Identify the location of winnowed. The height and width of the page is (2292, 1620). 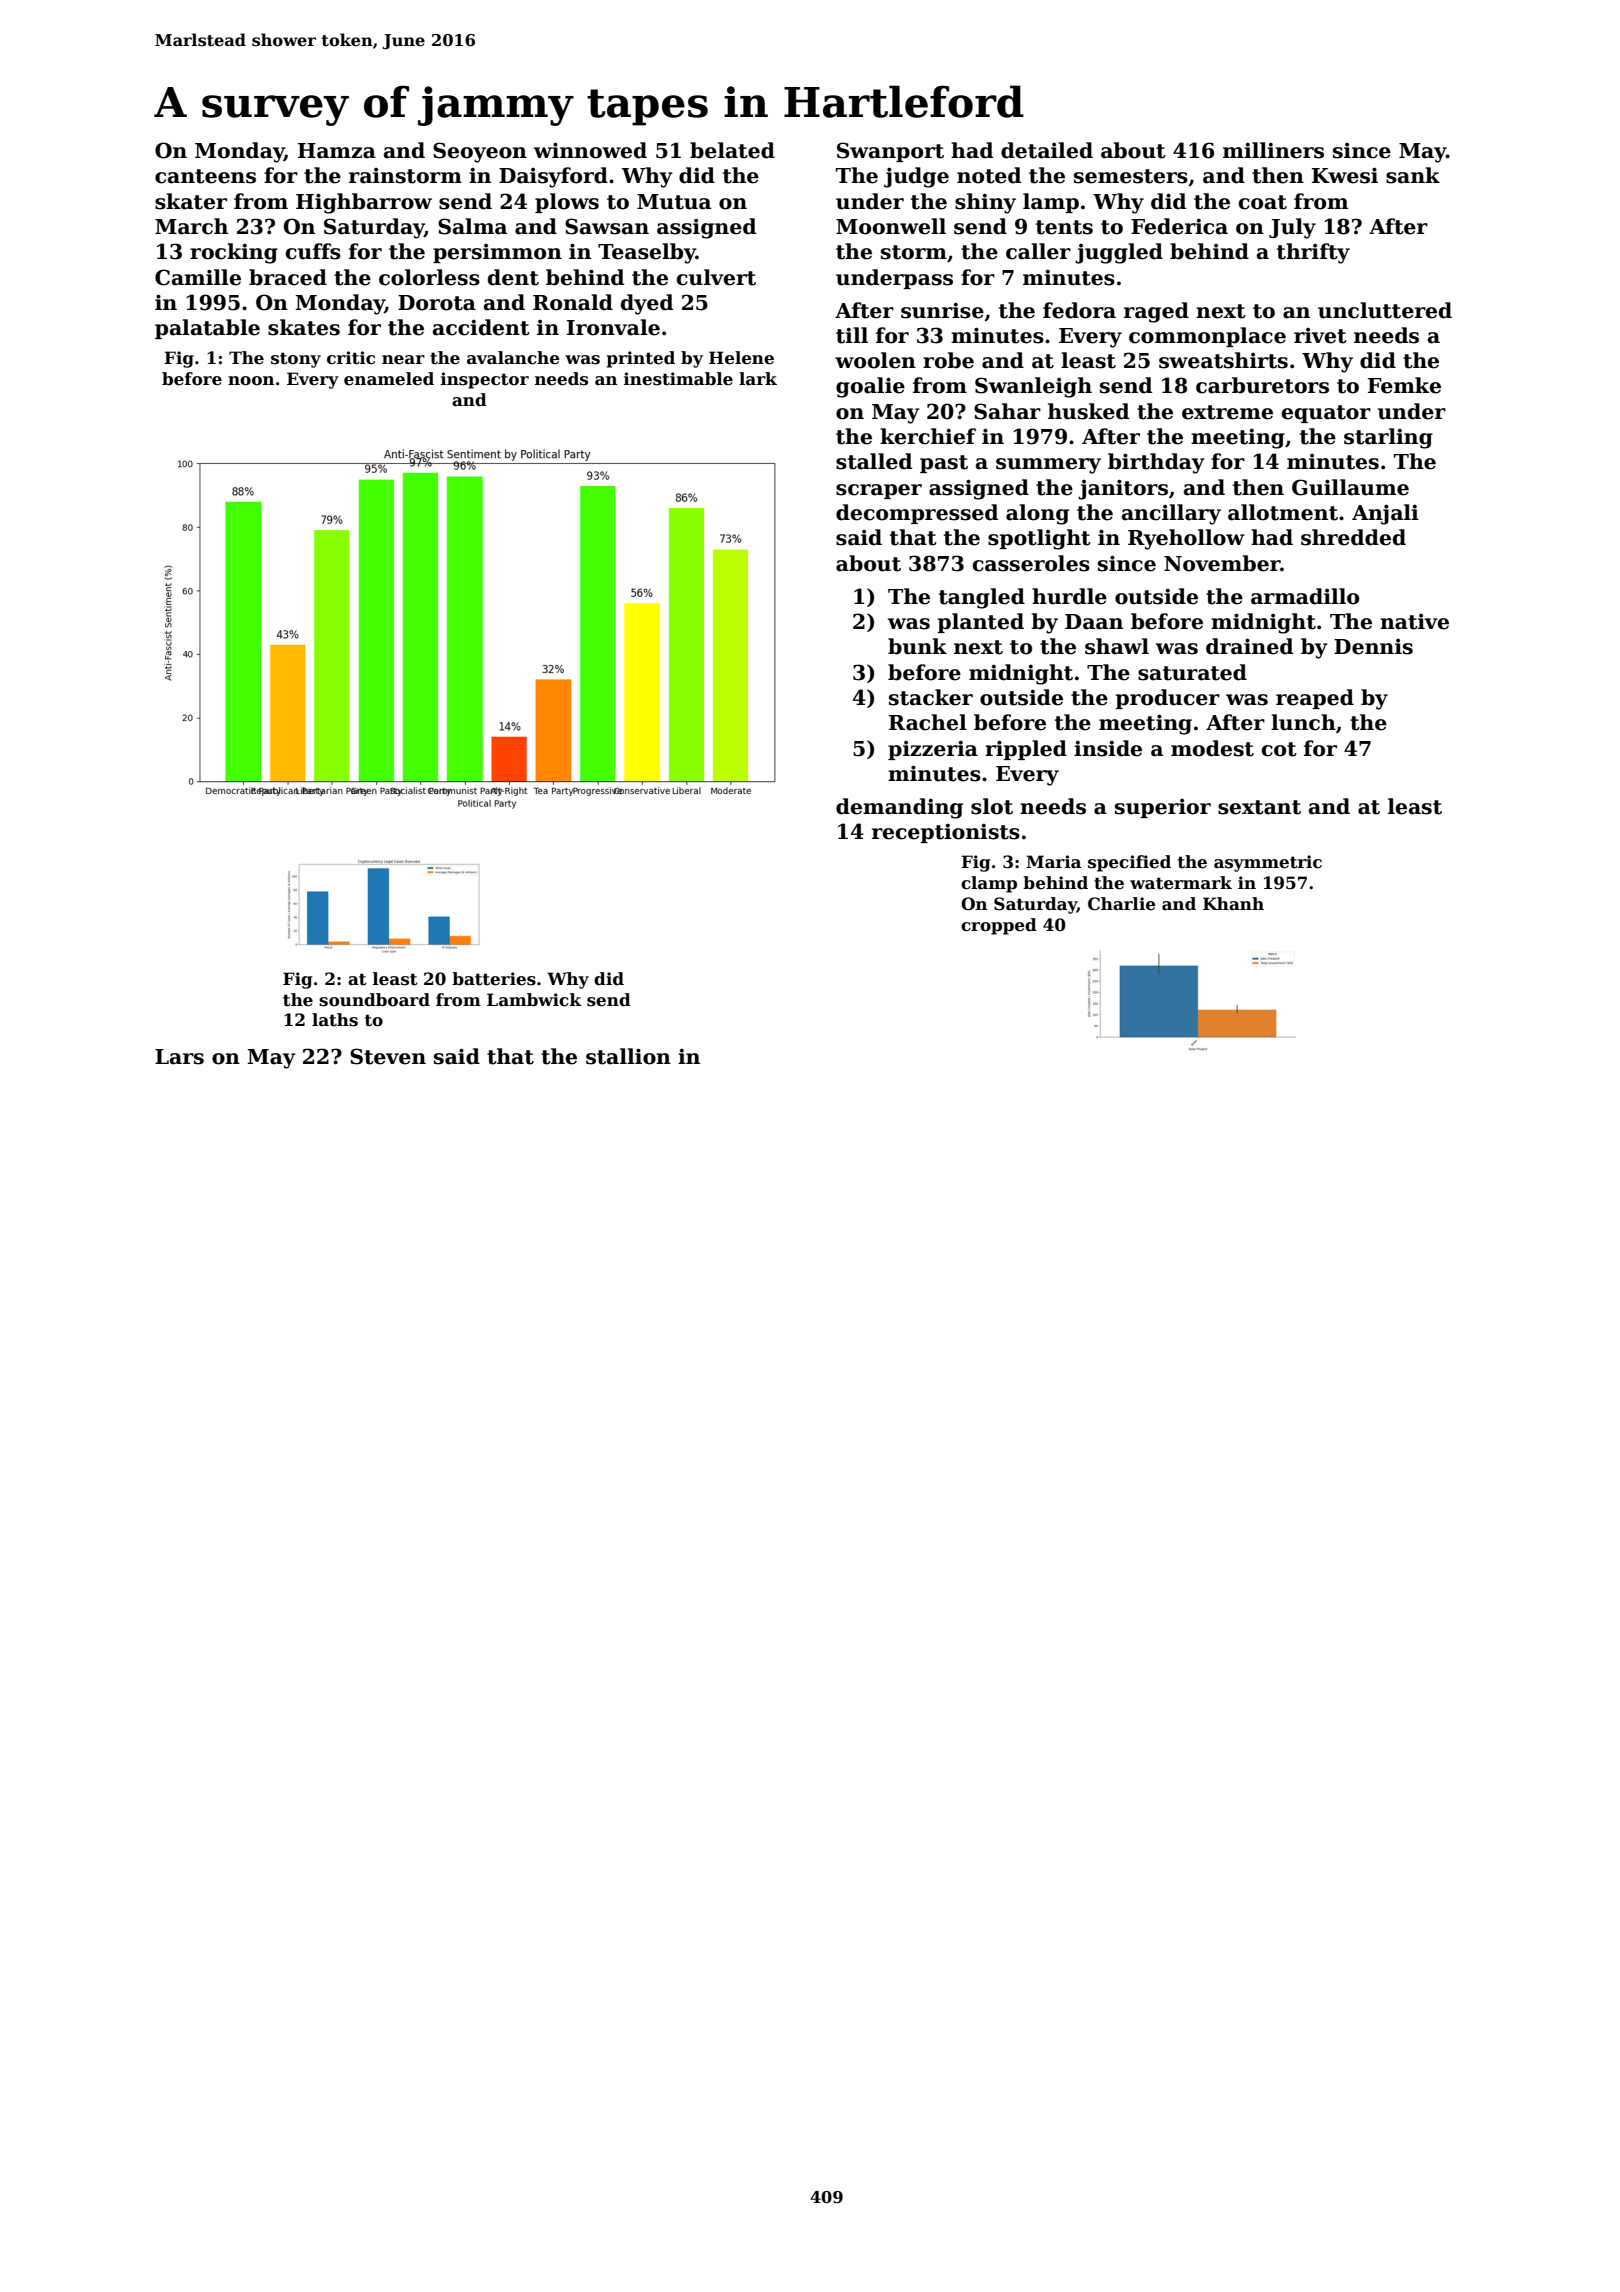
(590, 150).
